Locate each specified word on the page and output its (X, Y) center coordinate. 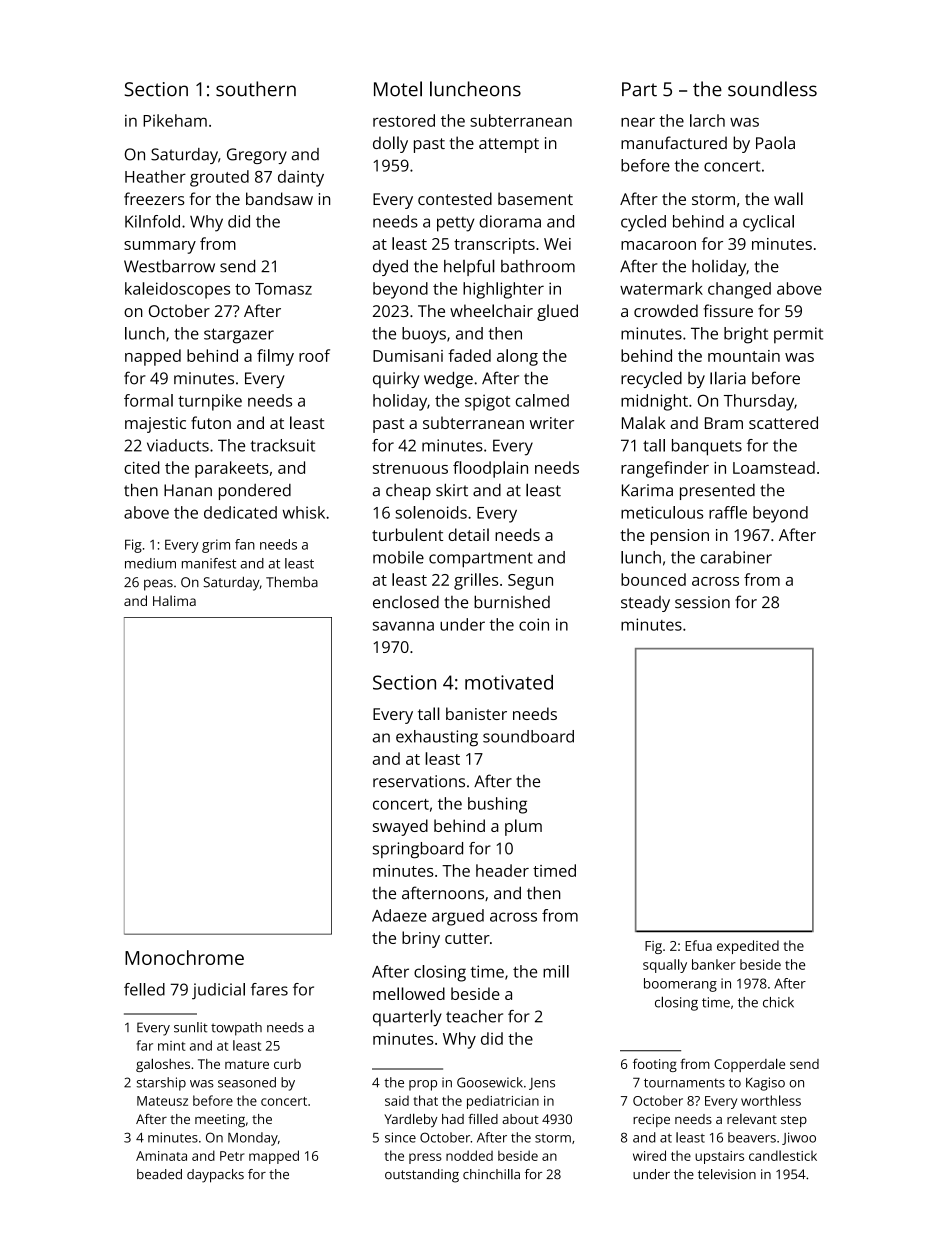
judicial (218, 991)
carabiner (736, 557)
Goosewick (490, 1082)
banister (476, 713)
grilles (476, 581)
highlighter (503, 290)
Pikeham (175, 120)
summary (160, 247)
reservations (419, 781)
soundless (772, 89)
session (702, 602)
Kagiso (765, 1084)
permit (798, 335)
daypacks (215, 1176)
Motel (398, 89)
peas (158, 585)
